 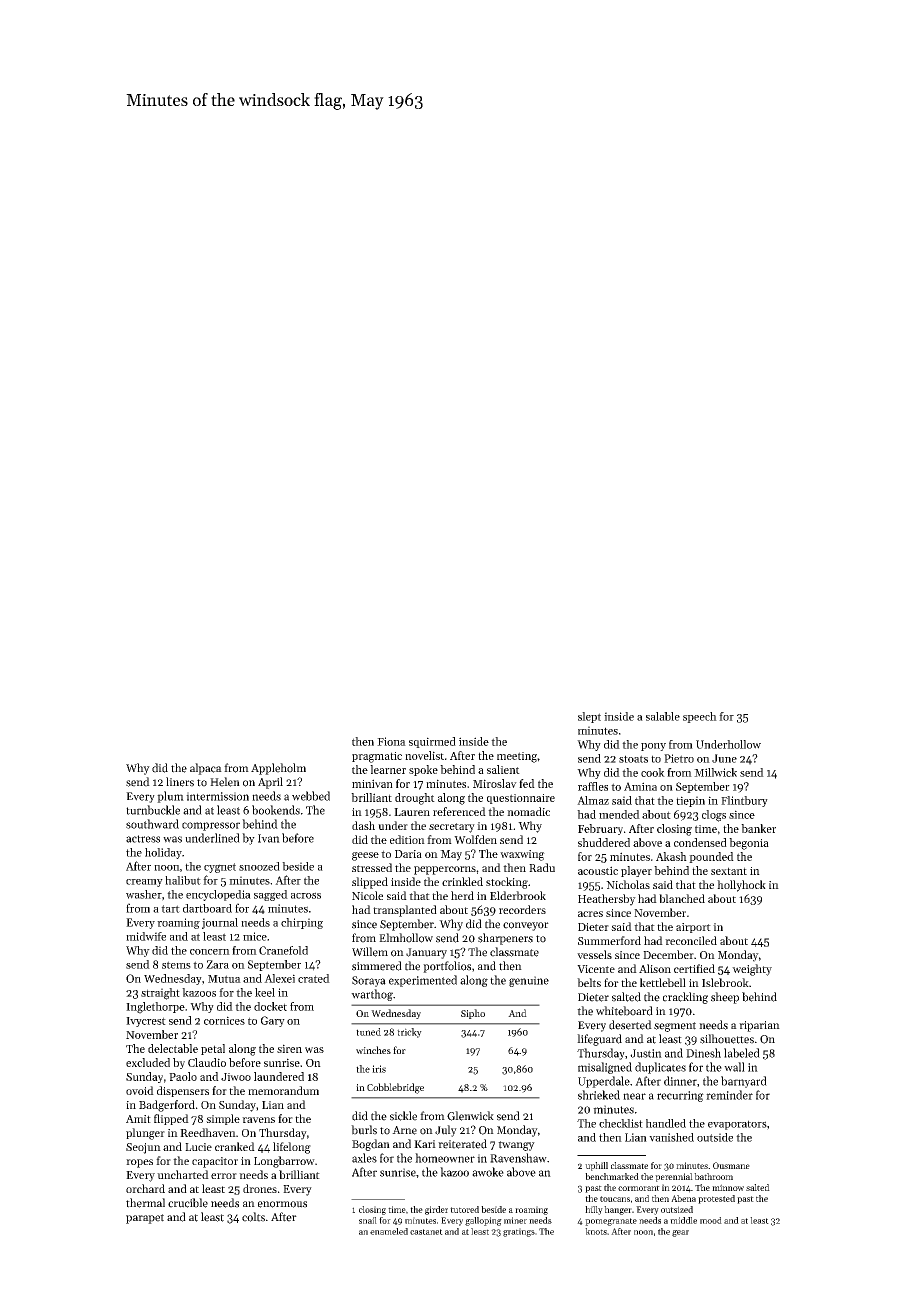 I want to click on Flintbury, so click(x=744, y=801).
